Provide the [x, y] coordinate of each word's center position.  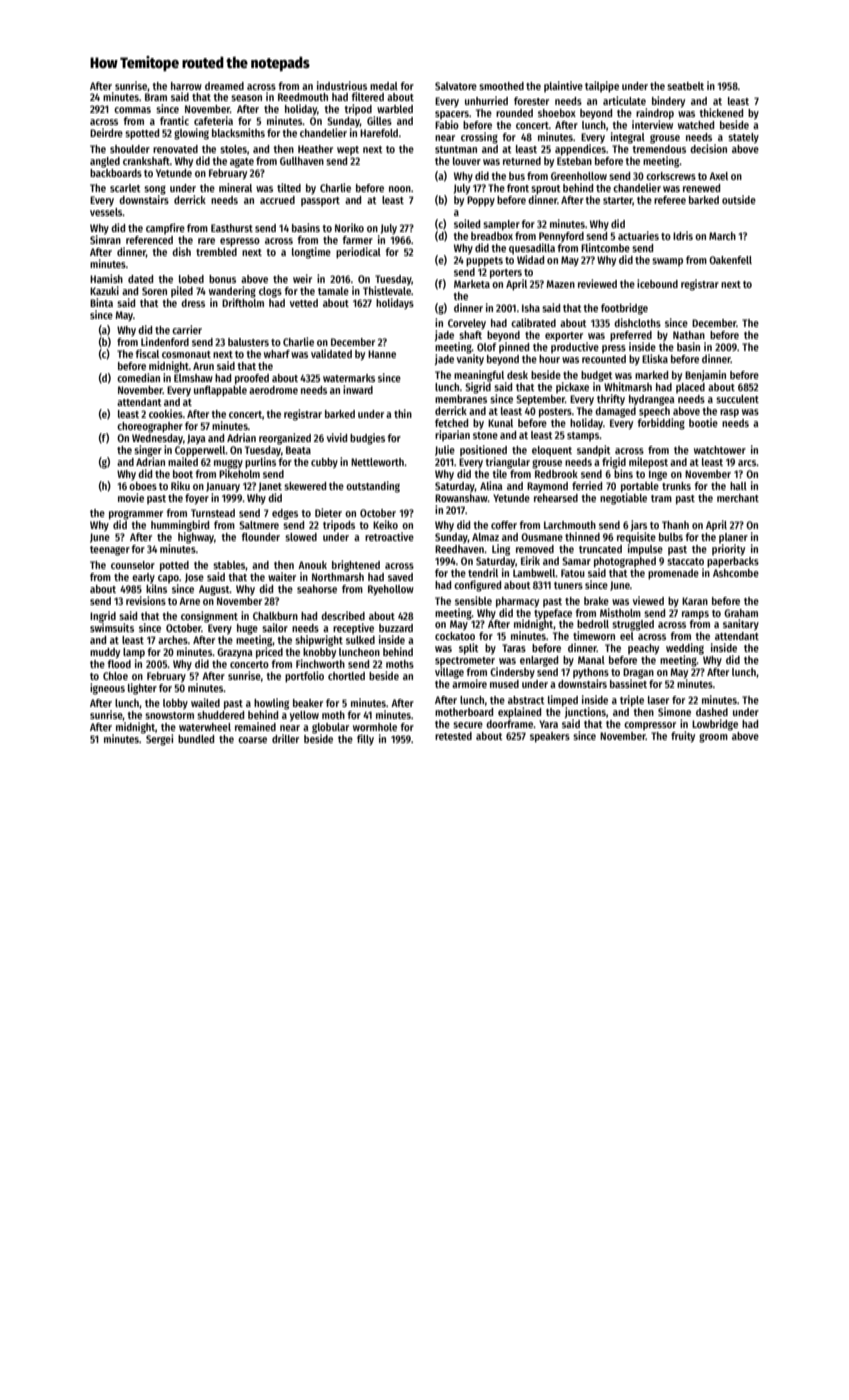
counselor [133, 565]
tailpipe [602, 87]
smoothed [501, 86]
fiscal [147, 353]
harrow [186, 86]
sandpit [594, 451]
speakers [550, 737]
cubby [324, 463]
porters [506, 274]
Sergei [159, 740]
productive [575, 347]
